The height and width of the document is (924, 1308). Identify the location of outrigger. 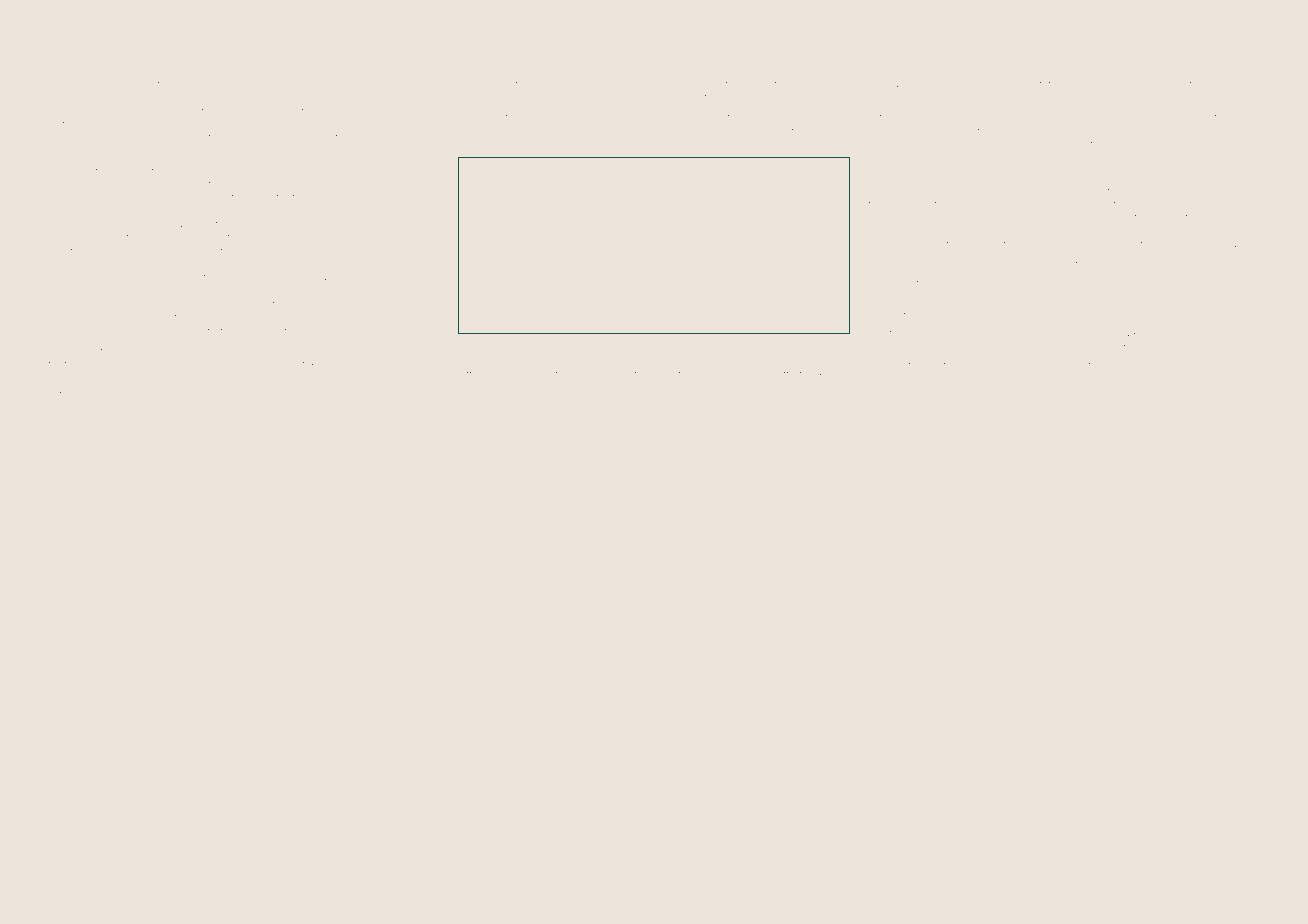
(671, 87).
